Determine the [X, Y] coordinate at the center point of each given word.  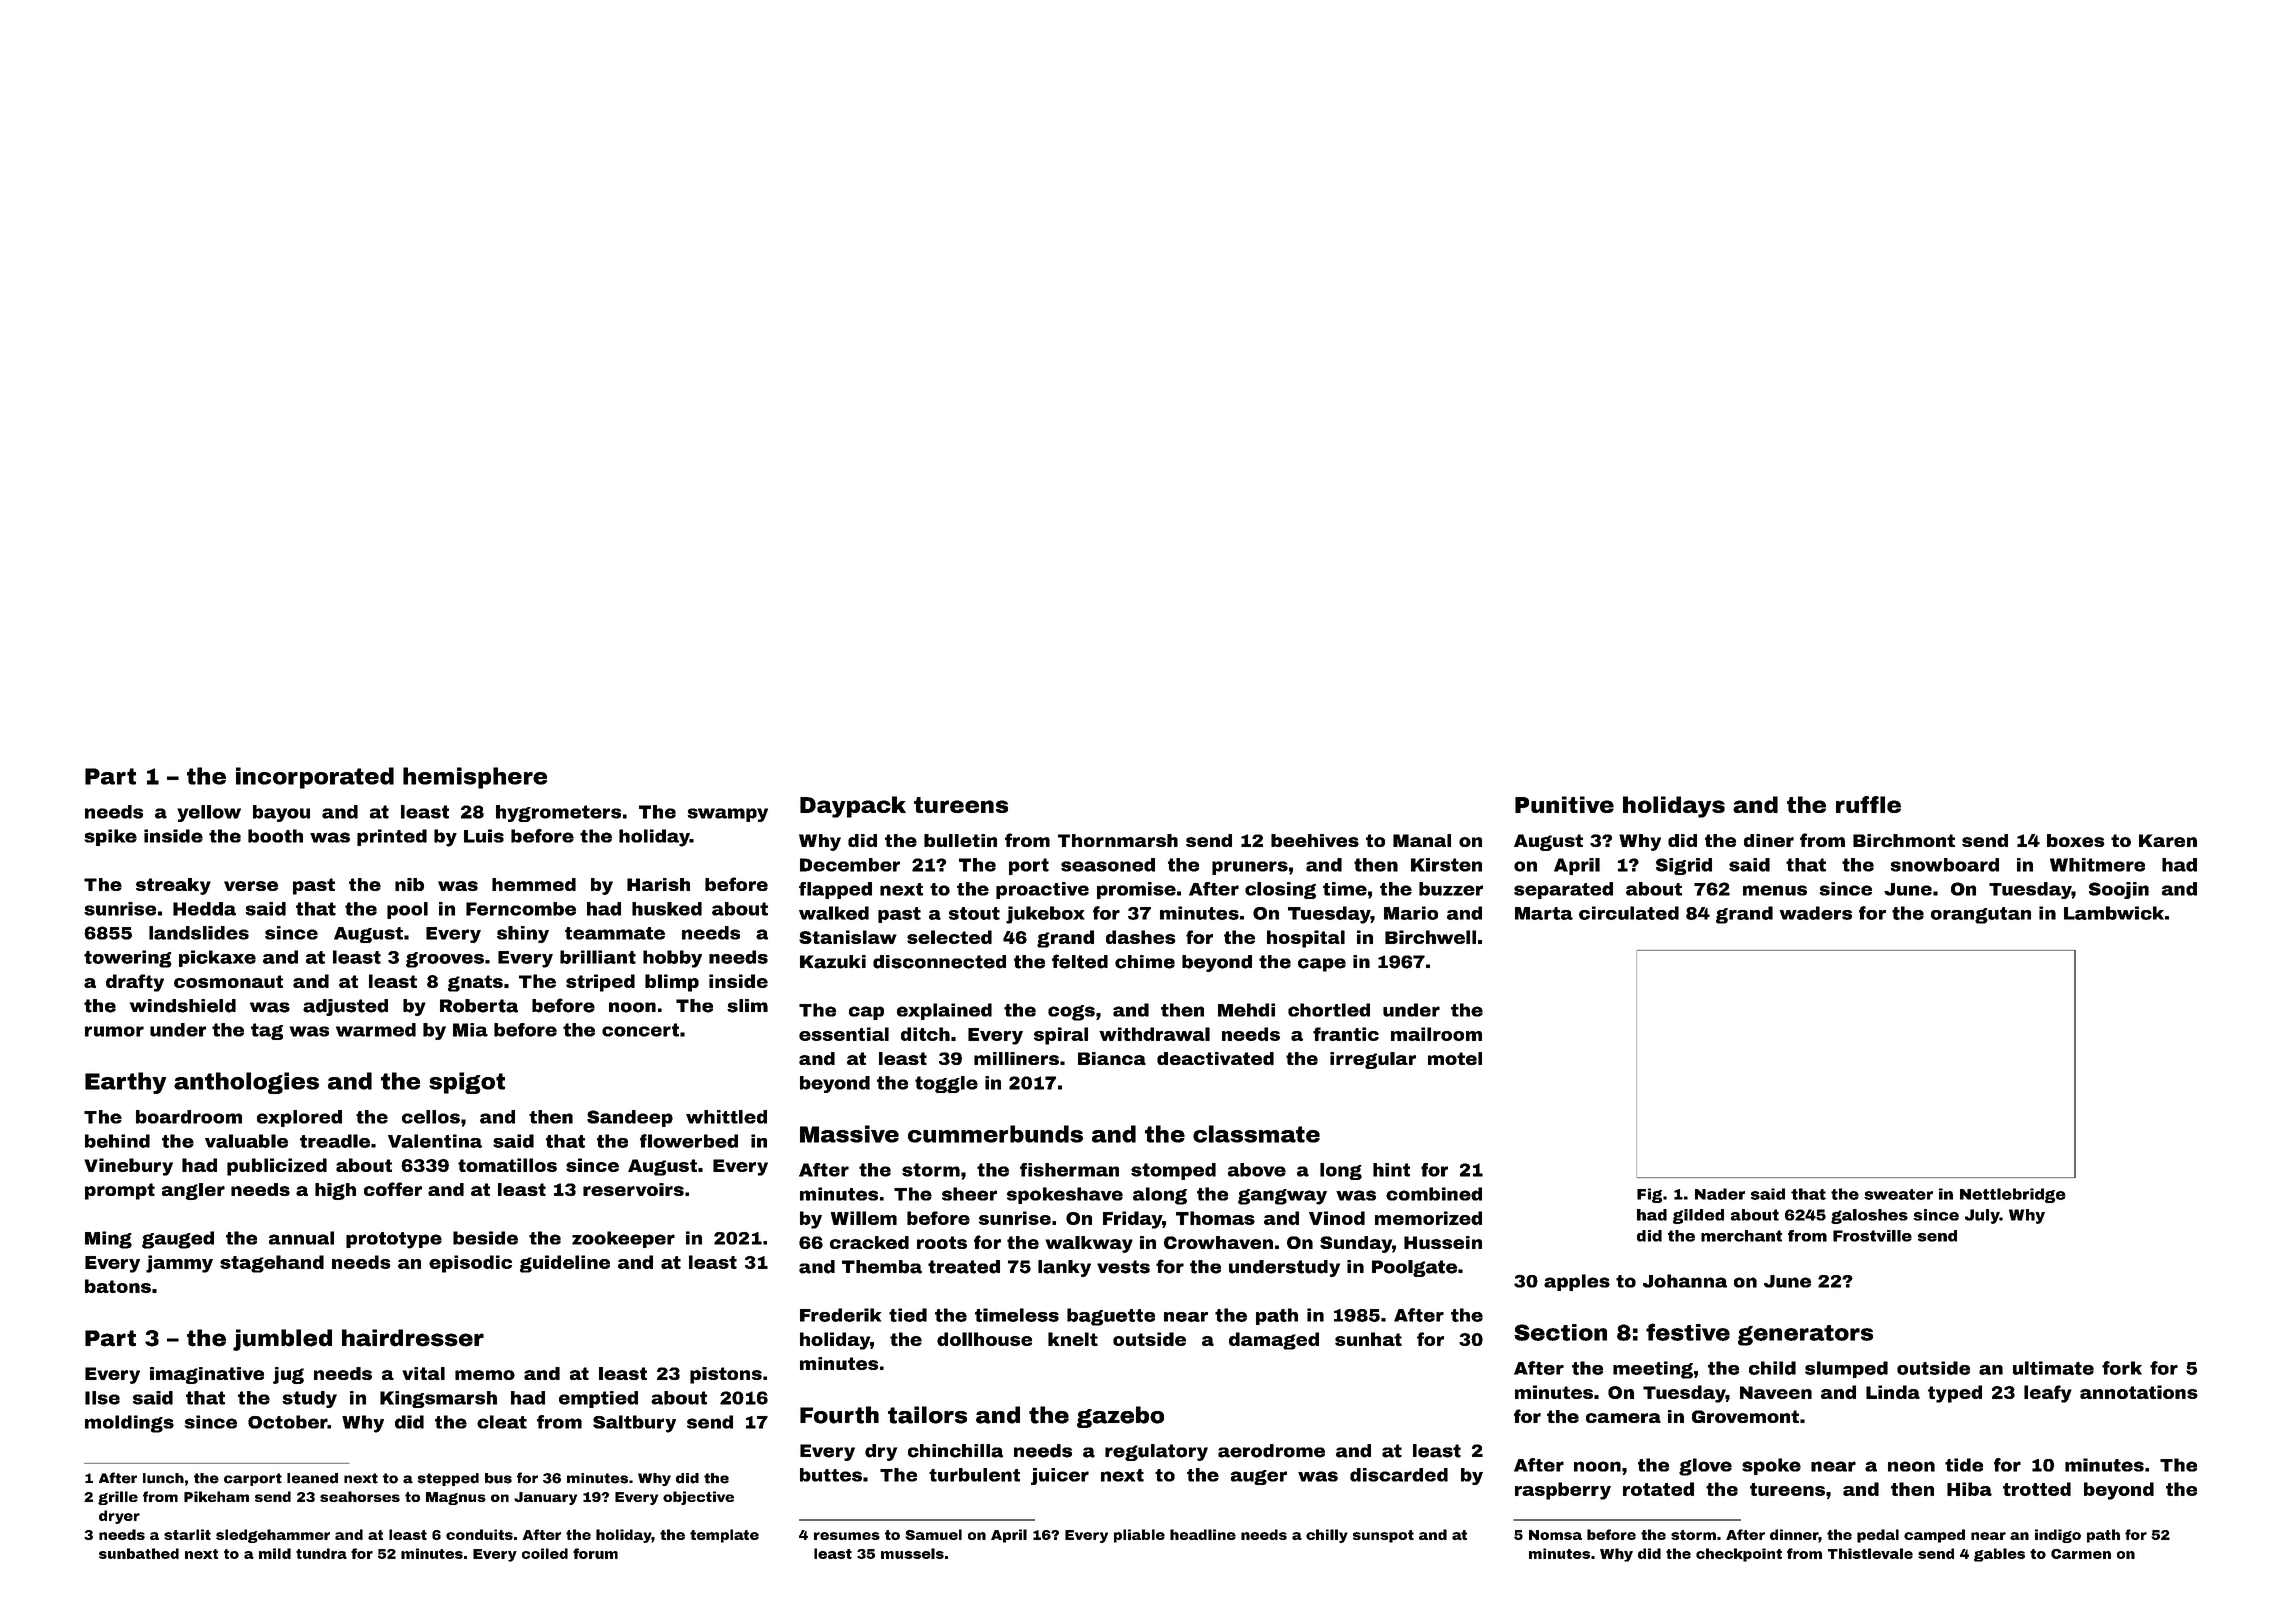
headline [1203, 1534]
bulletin [960, 840]
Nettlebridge [2013, 1195]
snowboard [1944, 865]
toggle [946, 1084]
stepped [448, 1479]
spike [110, 837]
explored [299, 1118]
